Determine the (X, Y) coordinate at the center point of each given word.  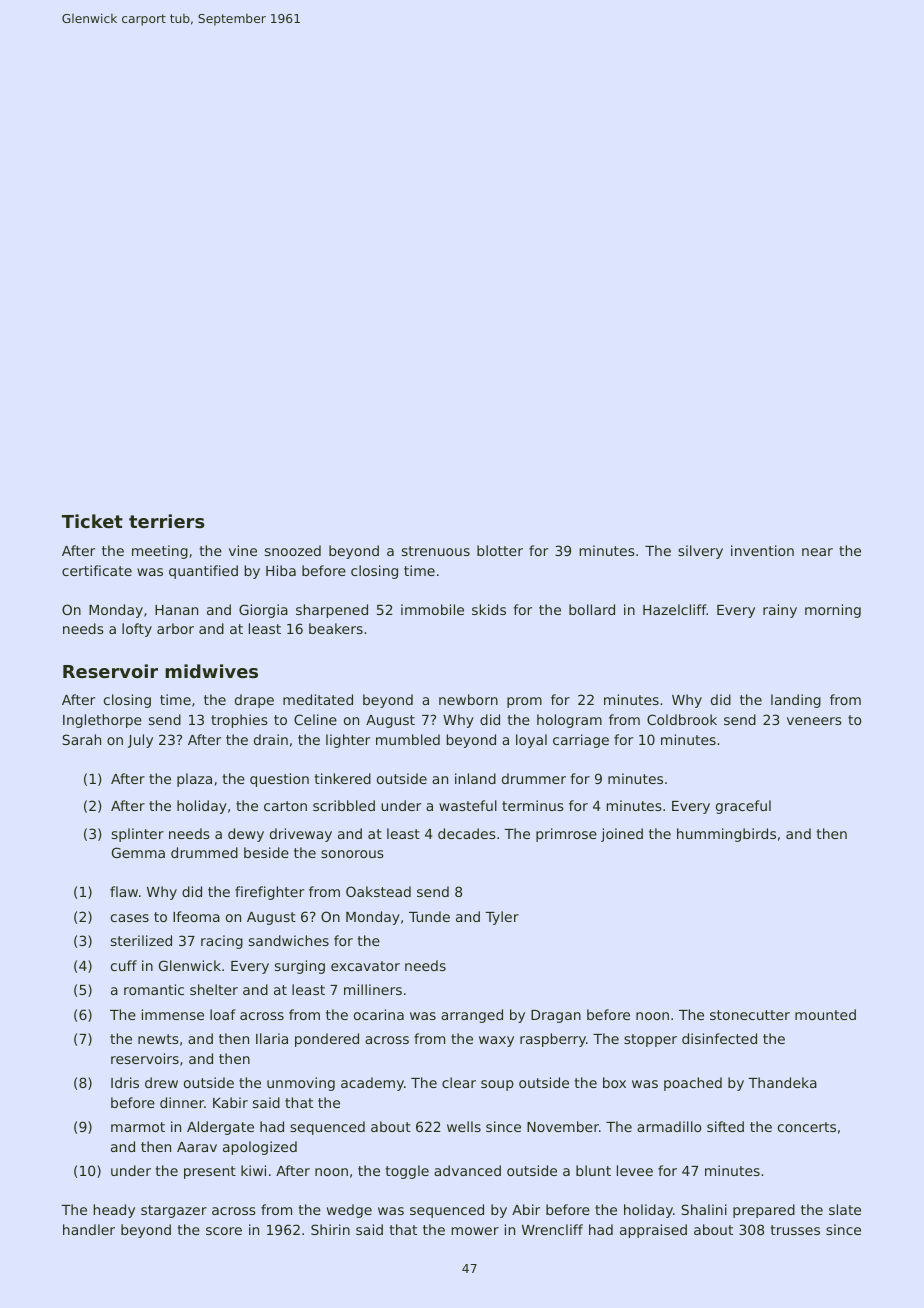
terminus (533, 805)
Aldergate (220, 1128)
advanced (467, 1170)
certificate (97, 570)
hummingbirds (726, 835)
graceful (743, 807)
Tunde (429, 916)
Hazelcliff (675, 609)
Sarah (81, 739)
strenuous (436, 551)
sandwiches (289, 940)
